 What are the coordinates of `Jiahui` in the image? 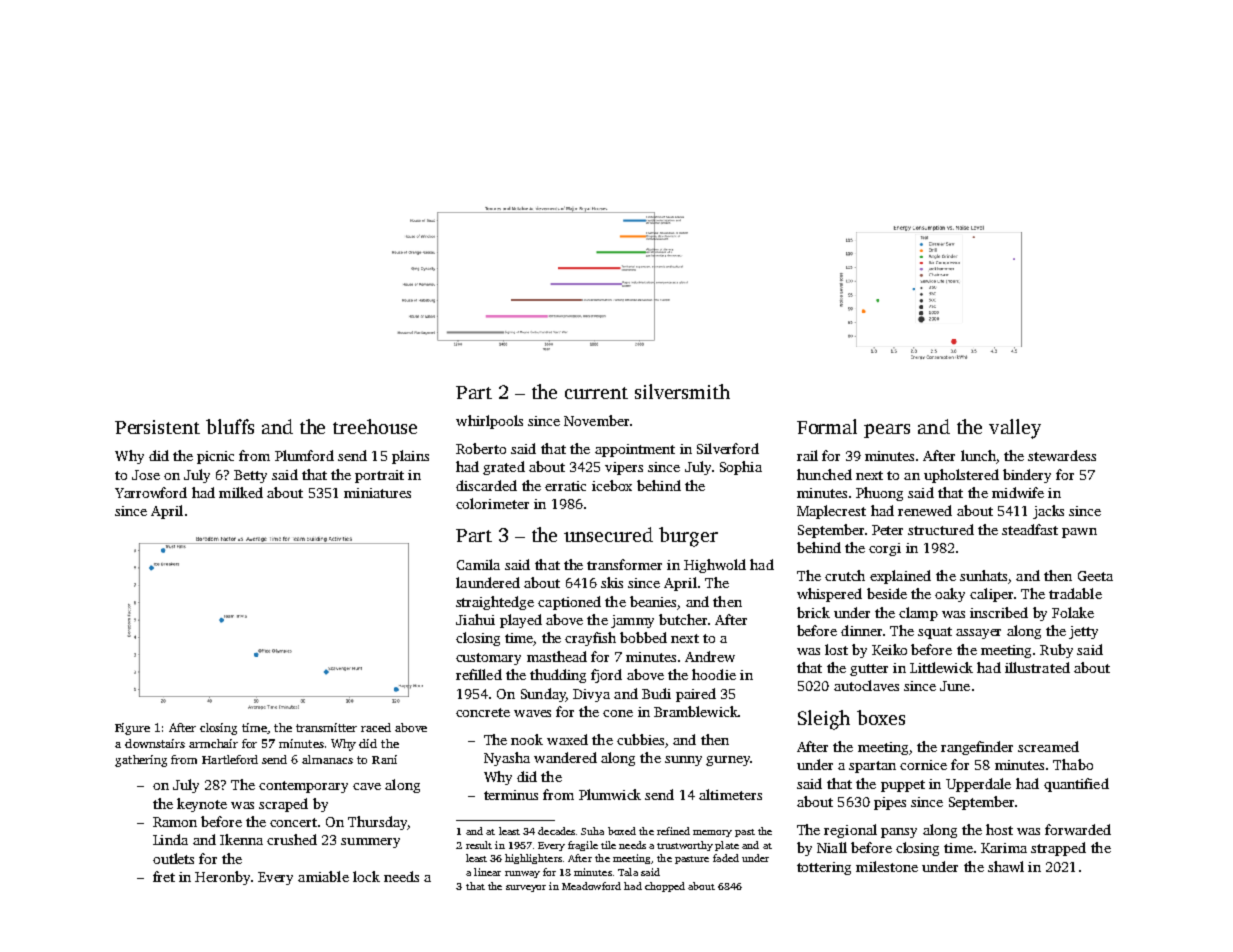 It's located at (475, 619).
